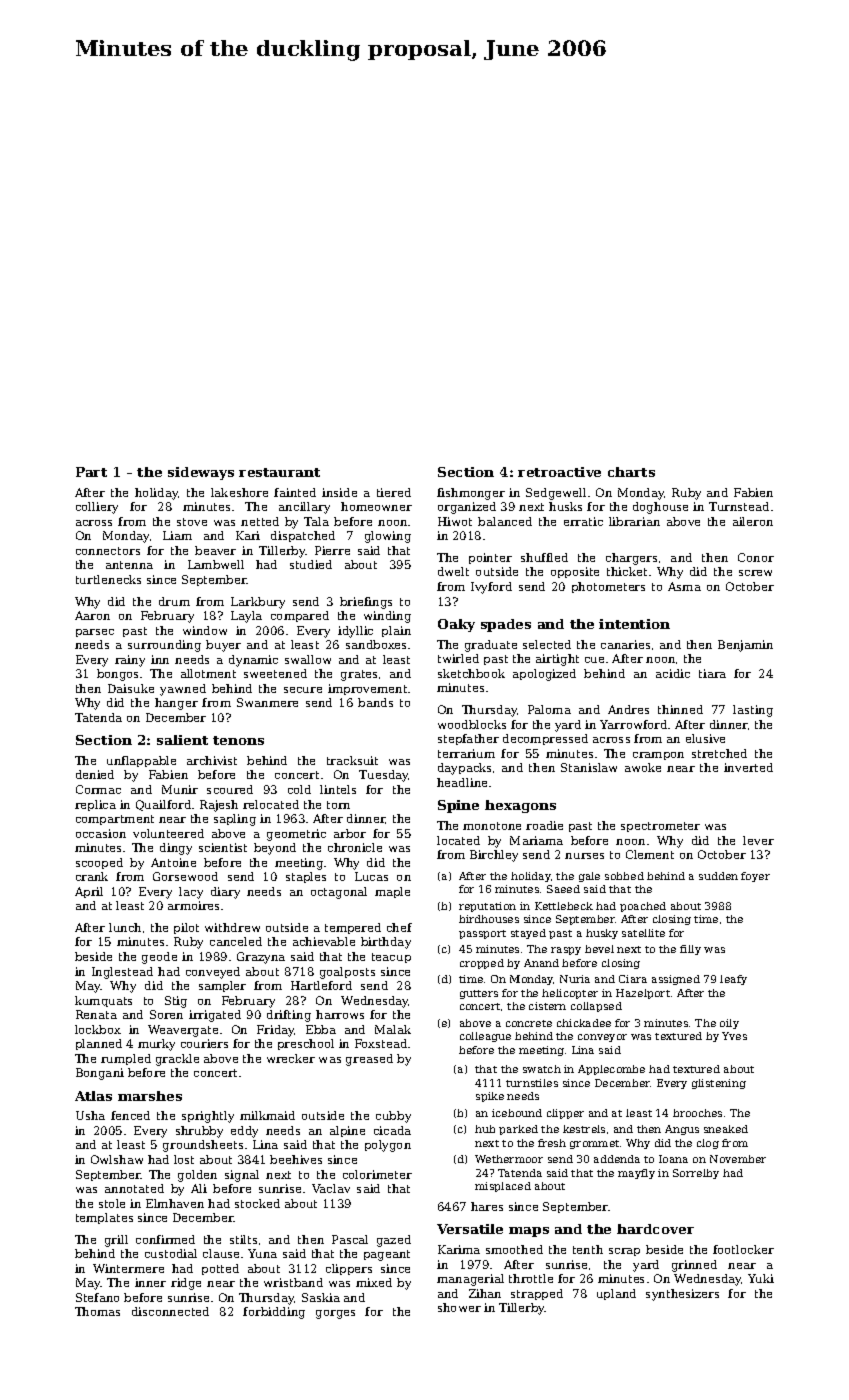 The width and height of the page is (849, 1400). What do you see at coordinates (748, 767) in the page?
I see `inverted` at bounding box center [748, 767].
